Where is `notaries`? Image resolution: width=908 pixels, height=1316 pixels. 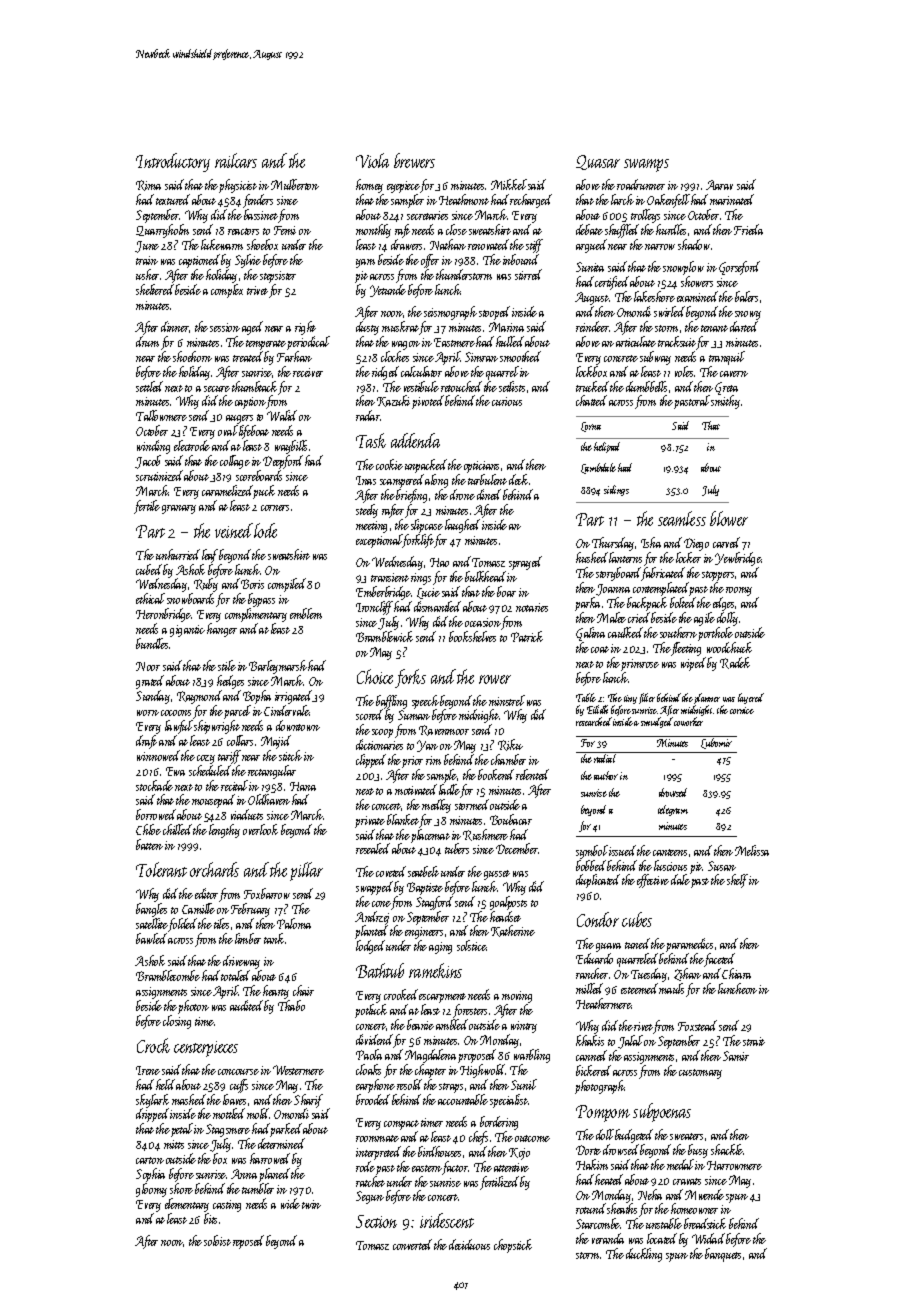
notaries is located at coordinates (532, 607).
